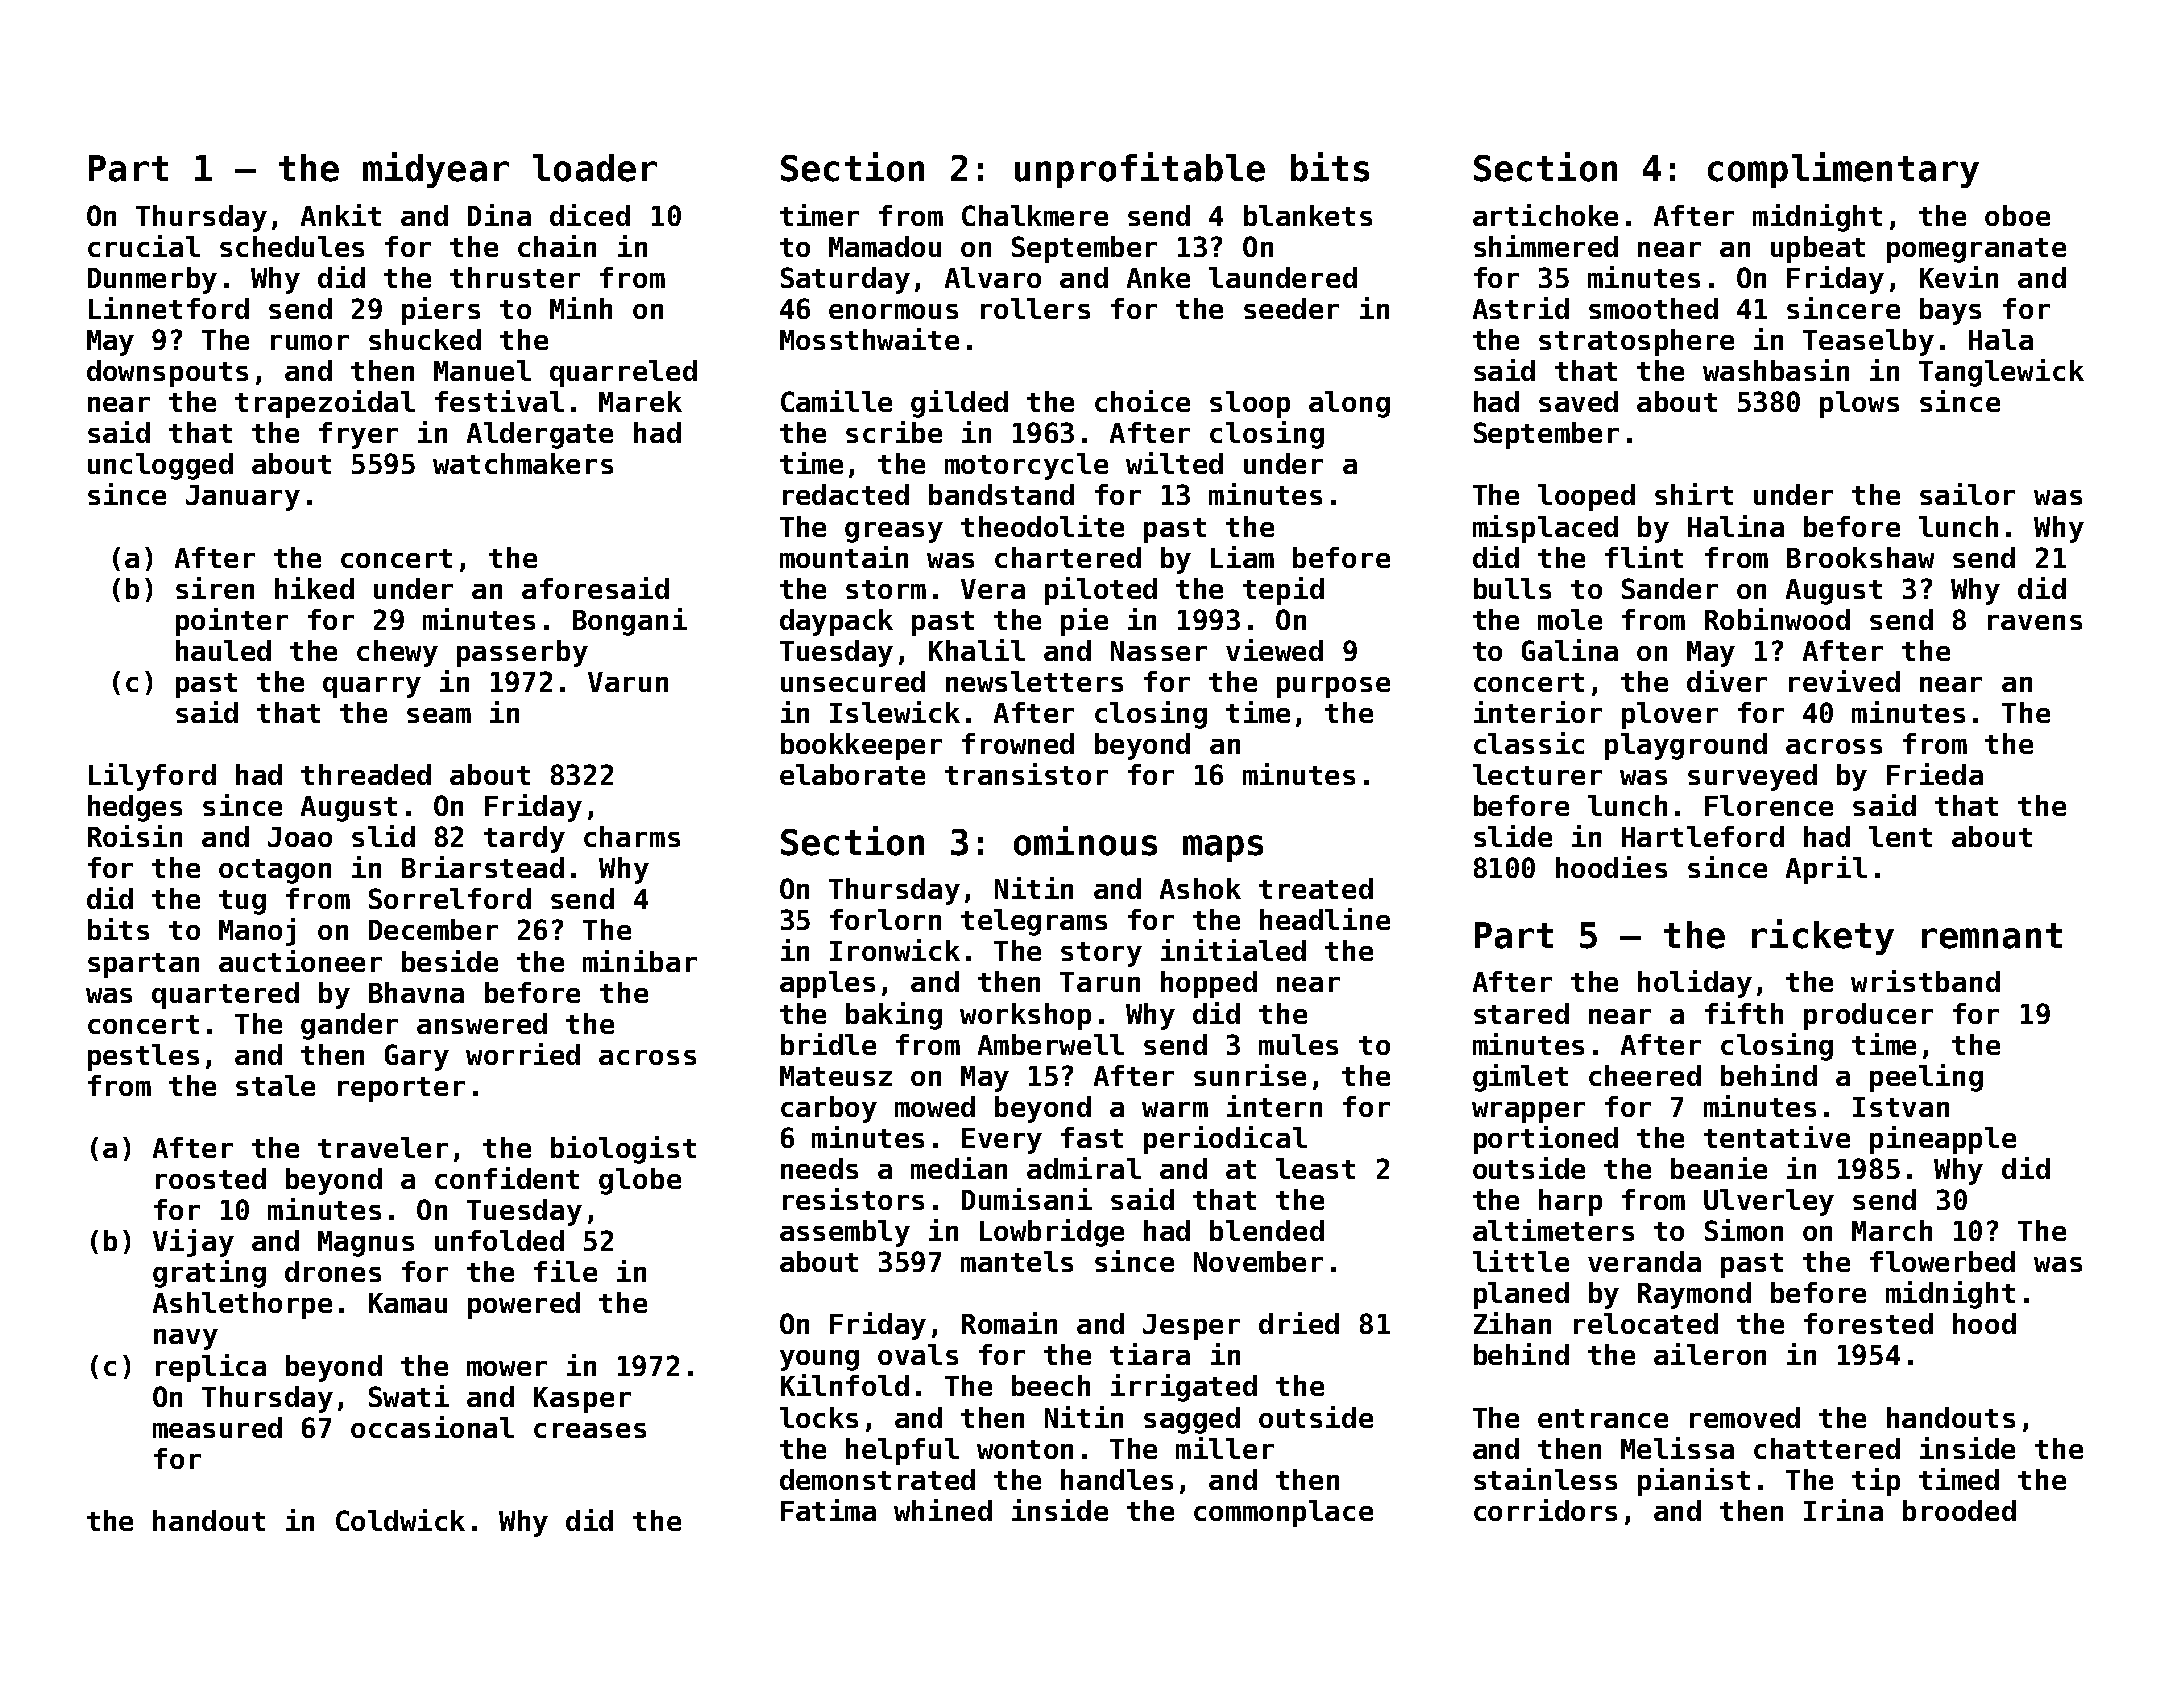  Describe the element at coordinates (1140, 170) in the screenshot. I see `unprofitable` at that location.
